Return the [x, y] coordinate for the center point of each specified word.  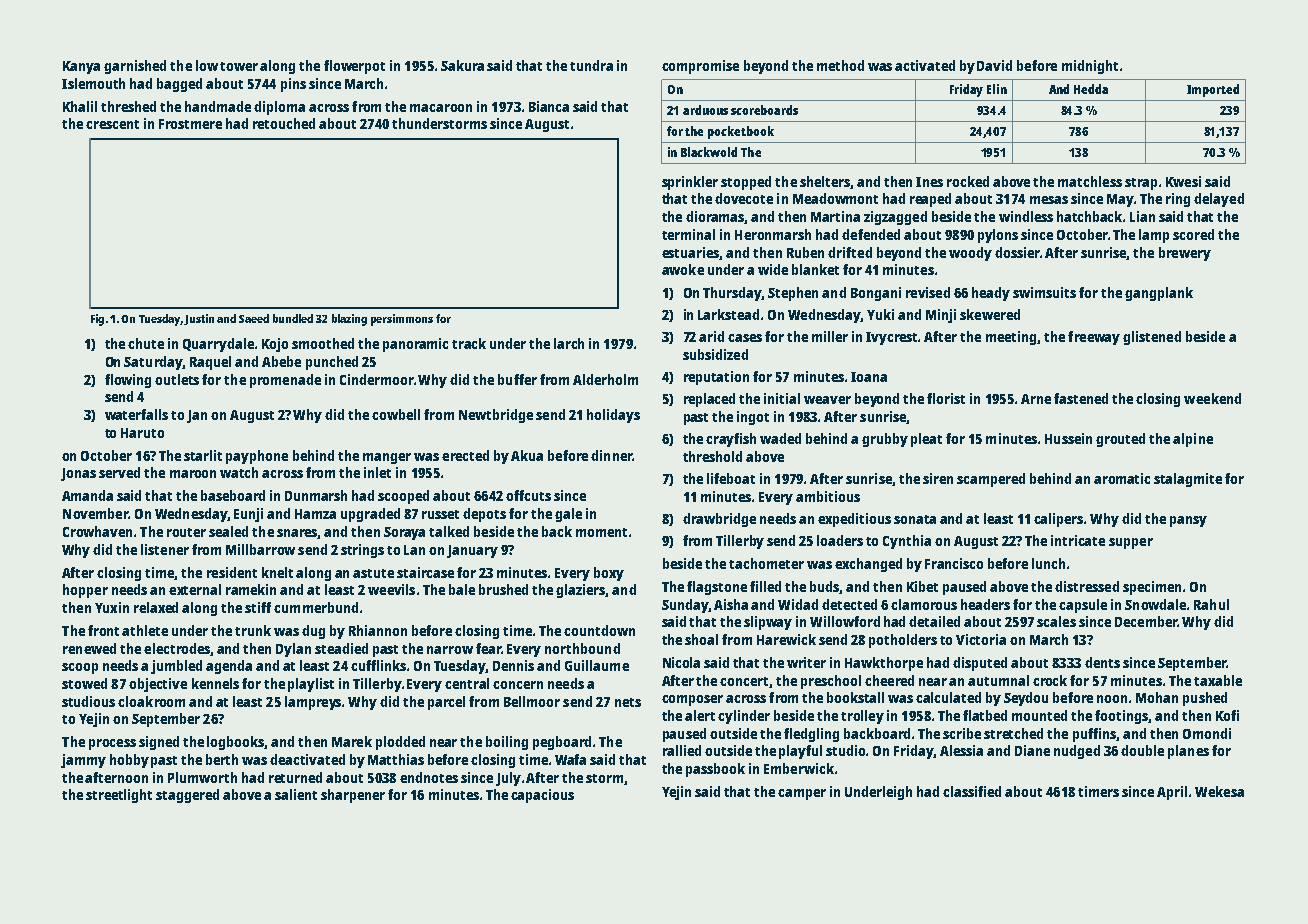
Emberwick [799, 768]
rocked [968, 181]
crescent [112, 124]
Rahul [1211, 604]
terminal [688, 234]
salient [296, 794]
